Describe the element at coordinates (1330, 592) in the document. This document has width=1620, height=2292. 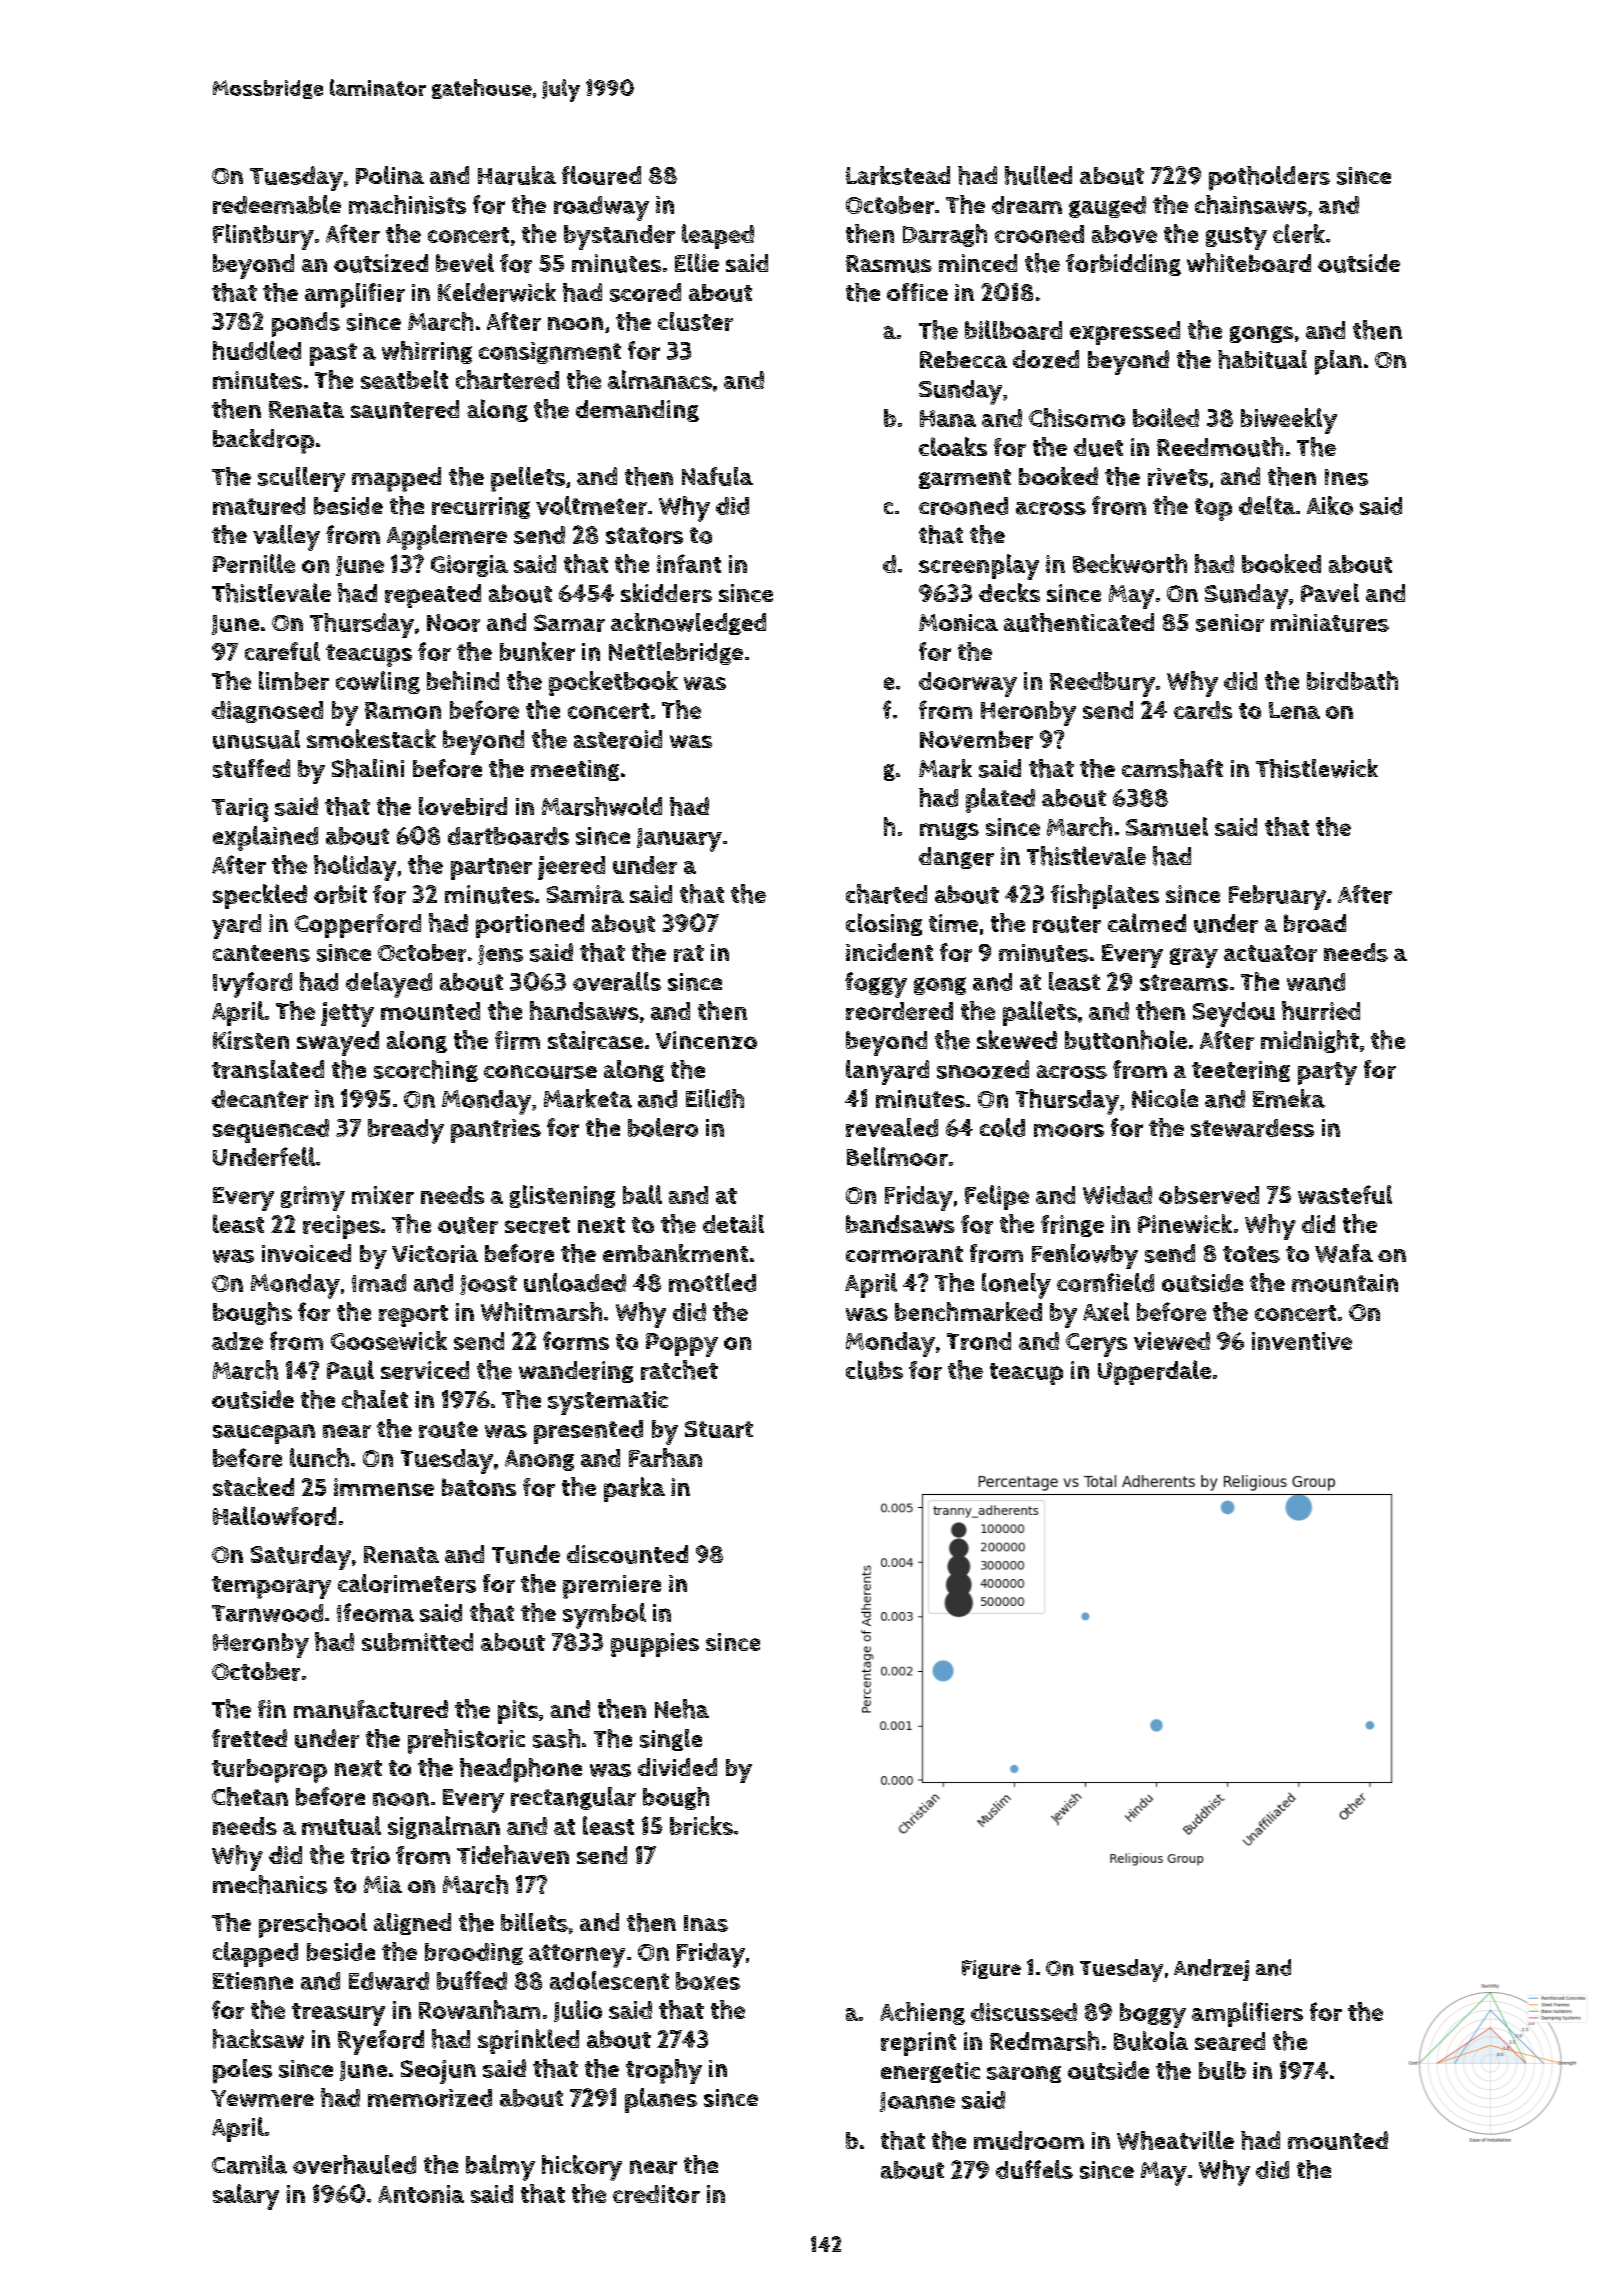
I see `Pavel` at that location.
